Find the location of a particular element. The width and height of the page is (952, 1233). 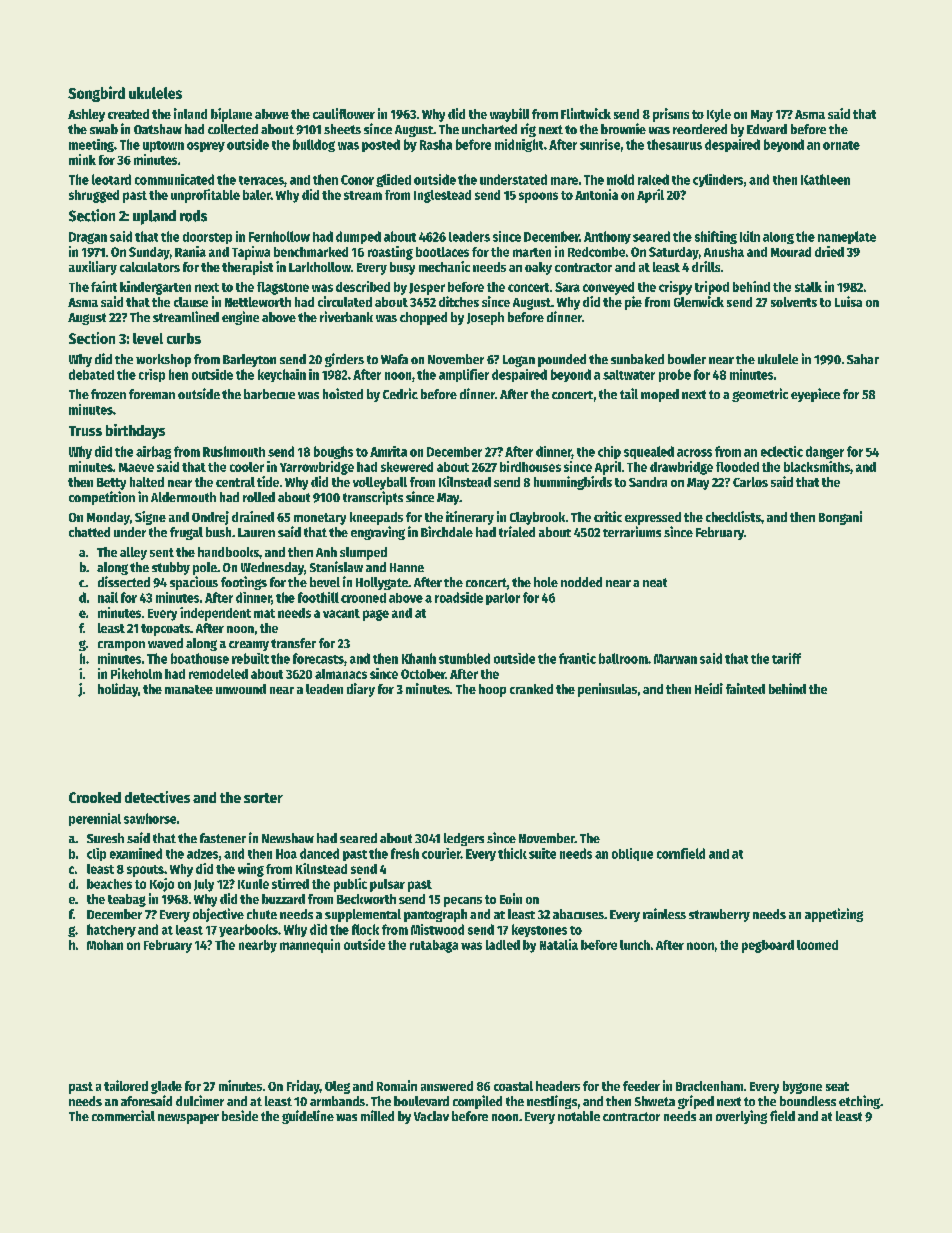

Dragan is located at coordinates (88, 238).
